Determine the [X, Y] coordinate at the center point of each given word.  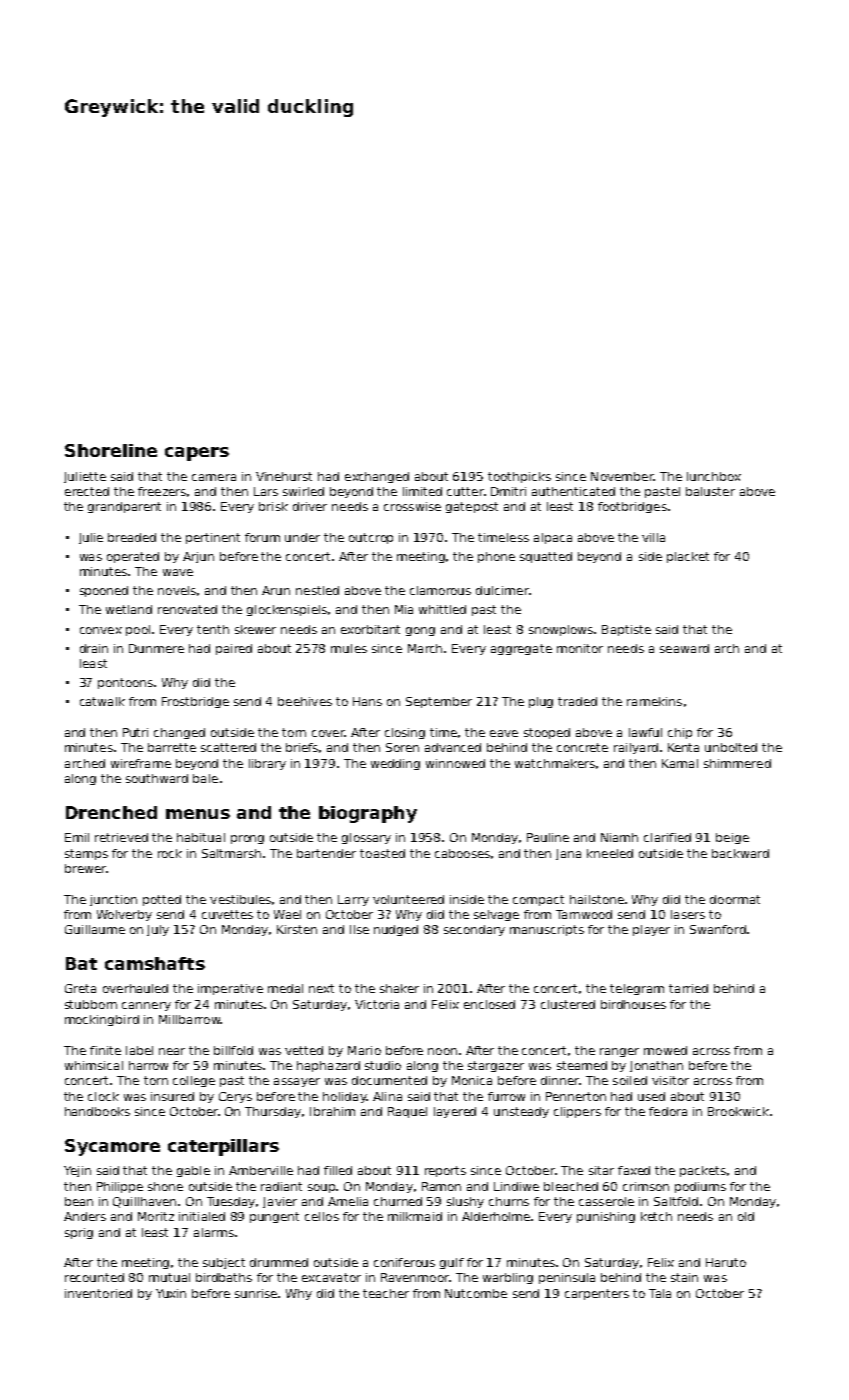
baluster [710, 491]
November [622, 476]
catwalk [102, 701]
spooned [104, 591]
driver [310, 506]
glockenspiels [287, 610]
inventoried [98, 1293]
